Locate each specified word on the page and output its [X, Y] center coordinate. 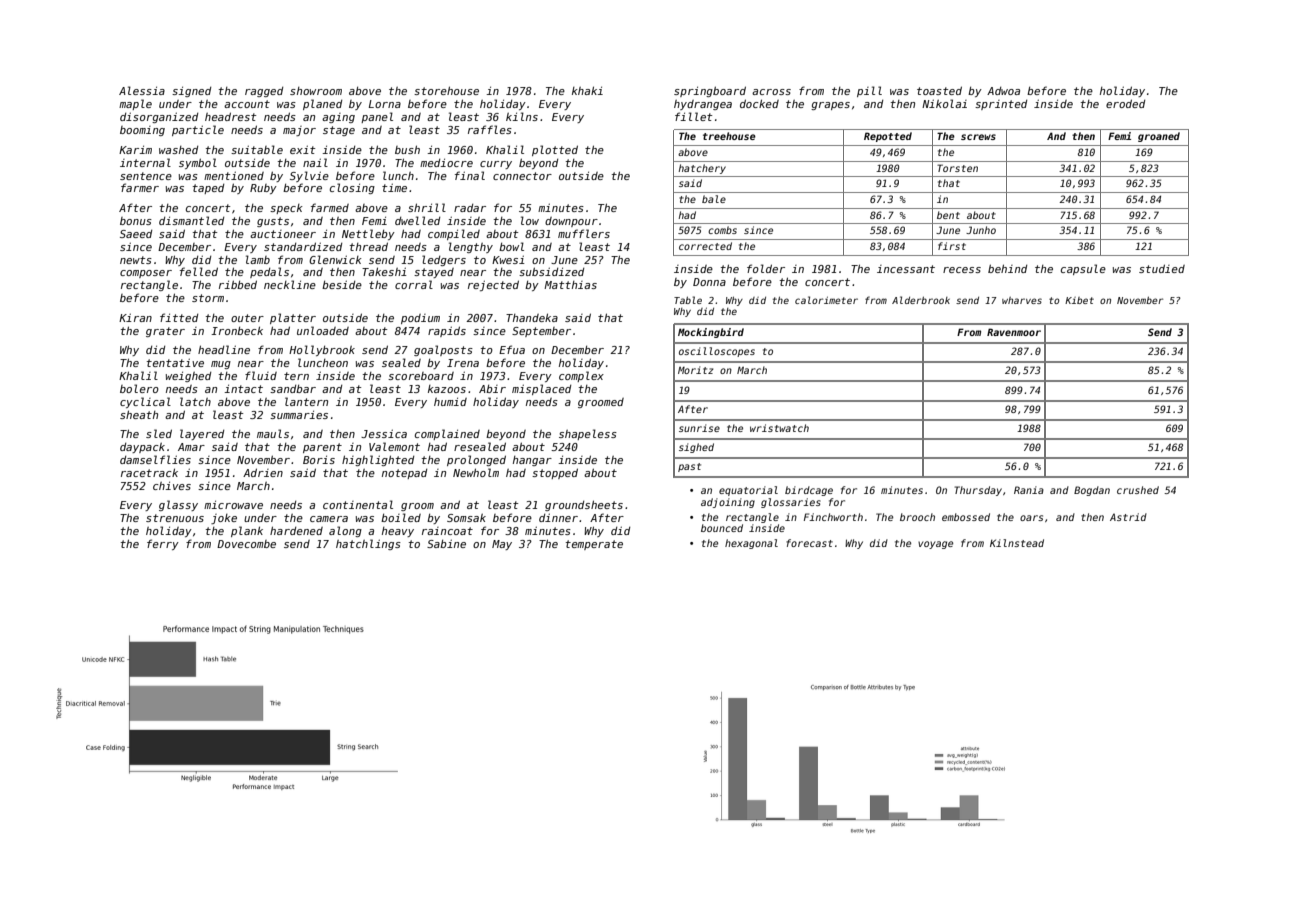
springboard [710, 91]
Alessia [142, 90]
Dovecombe [246, 544]
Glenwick [335, 259]
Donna [709, 282]
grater [165, 332]
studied [1162, 268]
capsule [1083, 269]
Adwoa [1003, 91]
